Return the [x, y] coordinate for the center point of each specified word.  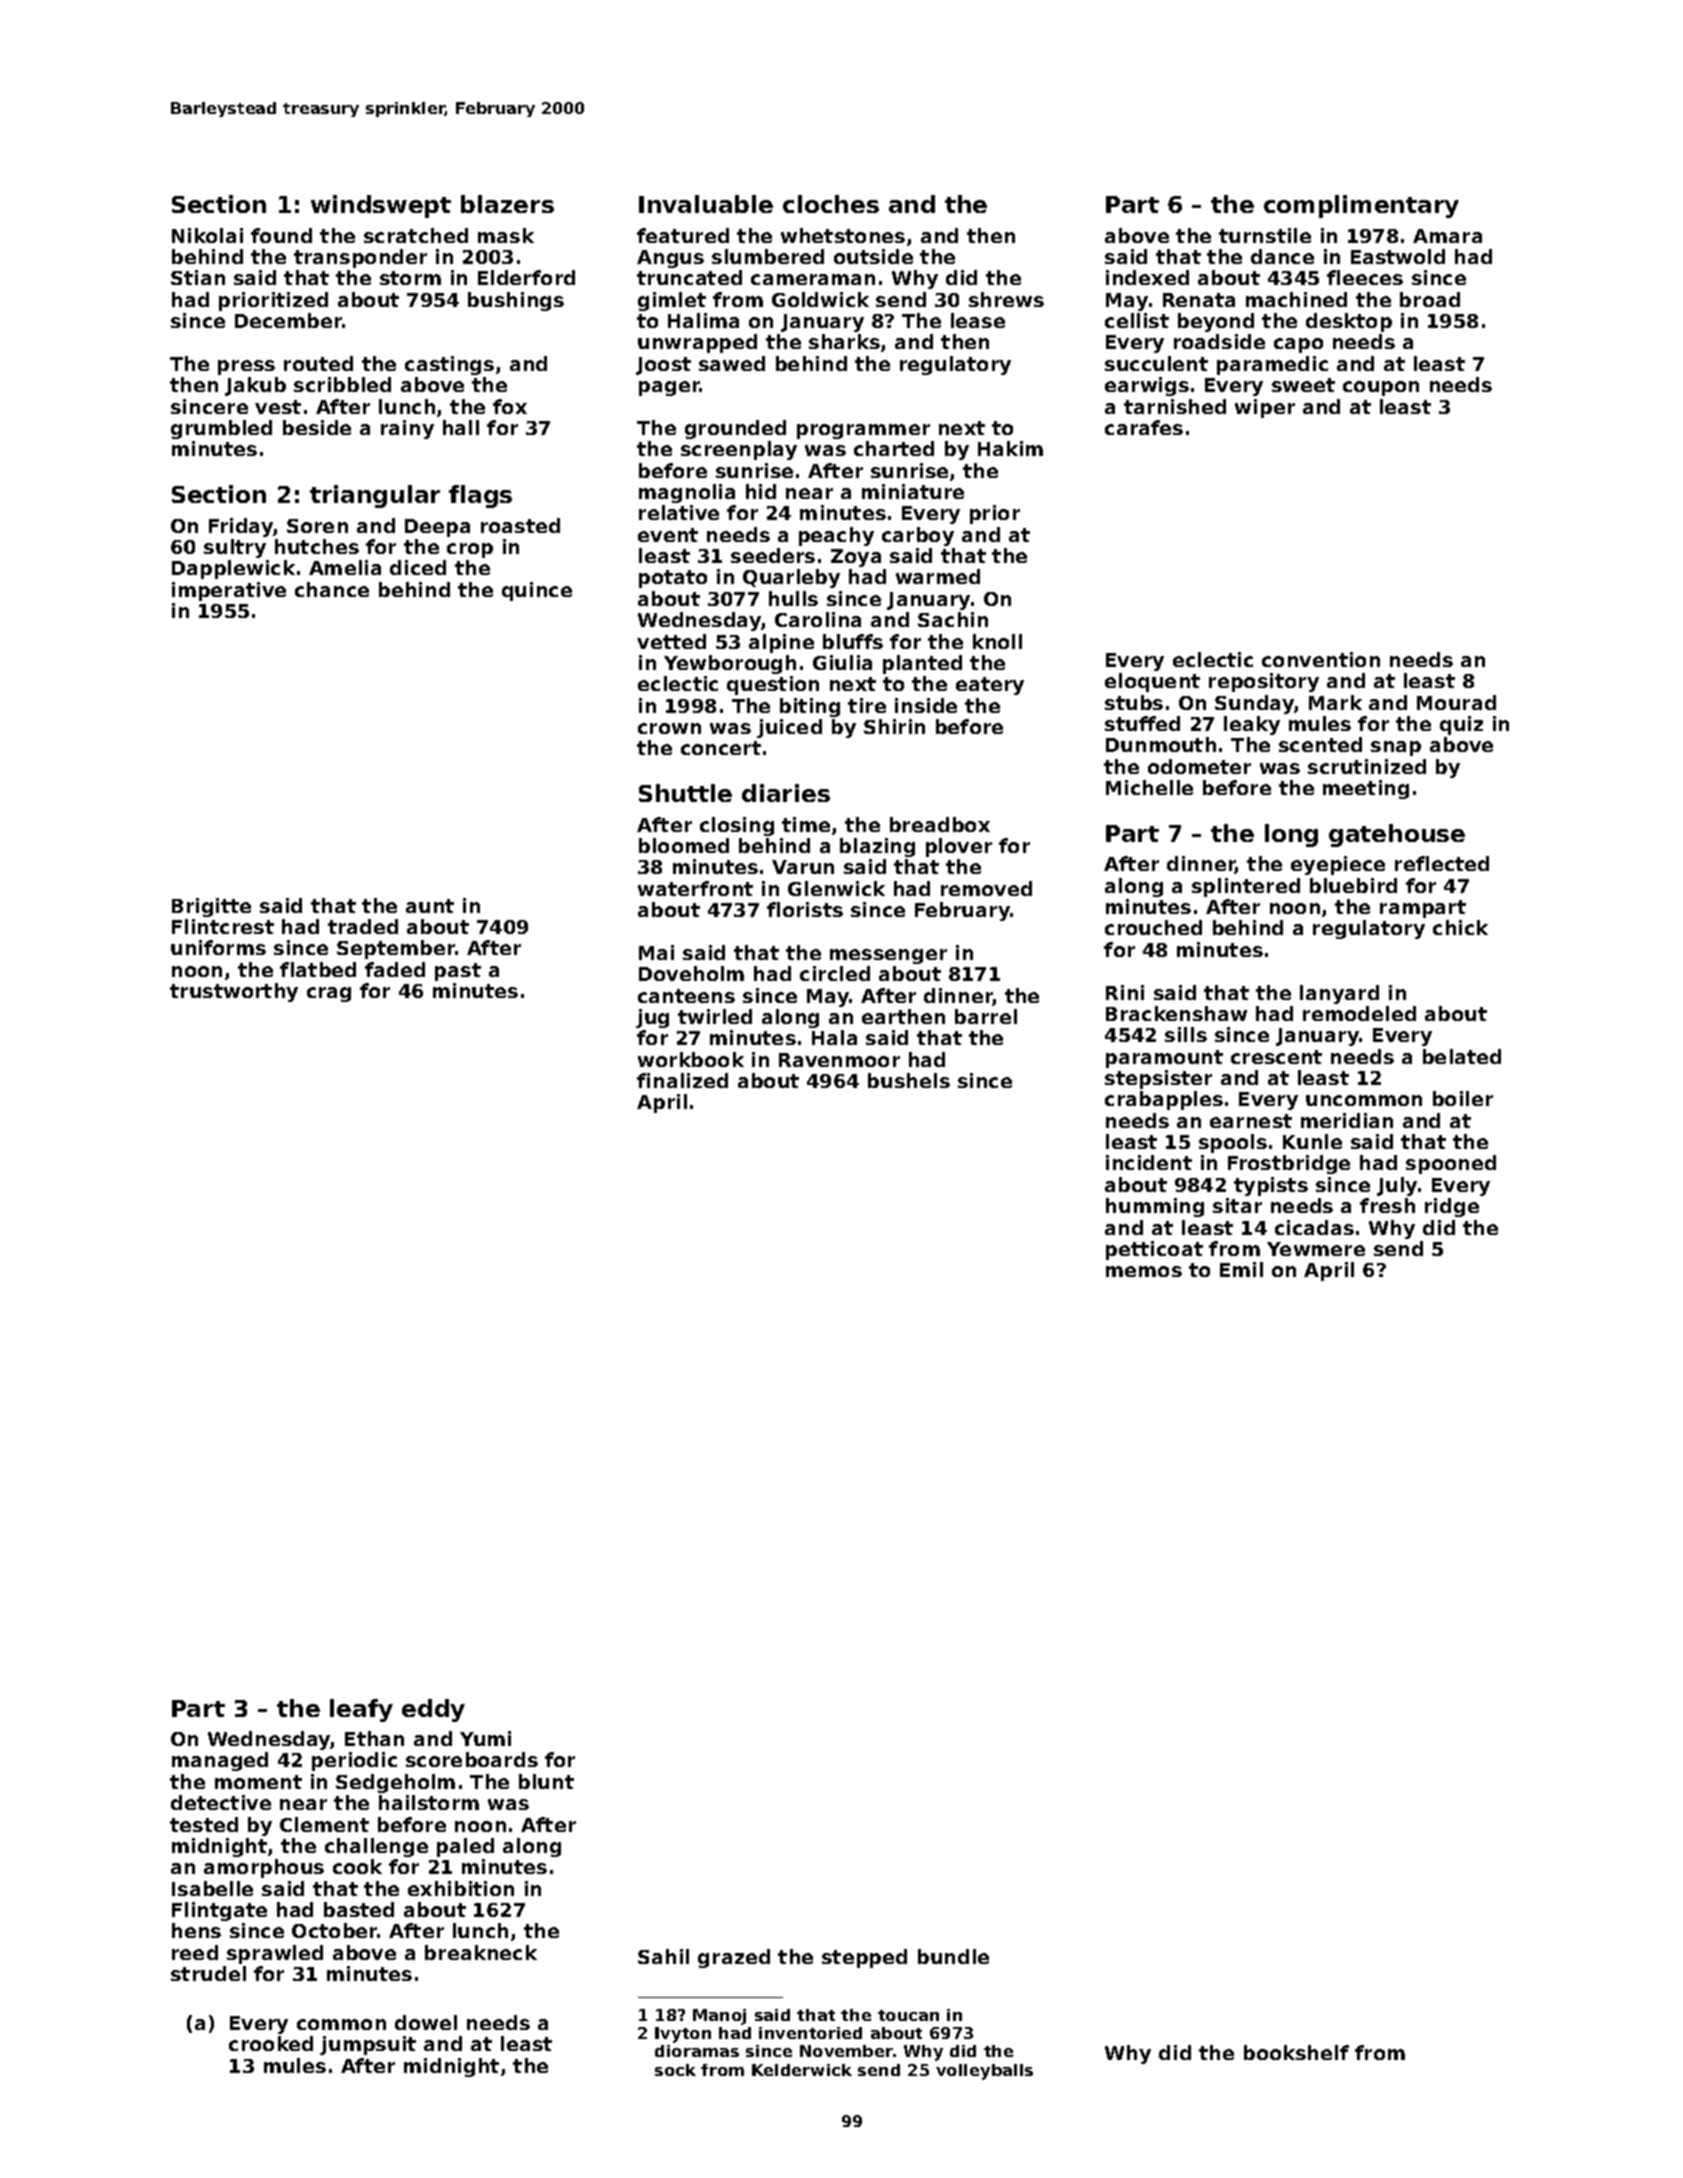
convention [1321, 659]
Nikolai [207, 235]
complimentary [1361, 206]
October [335, 1930]
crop [470, 550]
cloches [831, 204]
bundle [953, 1956]
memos [1144, 1271]
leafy [361, 1710]
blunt [546, 1781]
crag [329, 994]
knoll [997, 641]
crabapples [1164, 1100]
